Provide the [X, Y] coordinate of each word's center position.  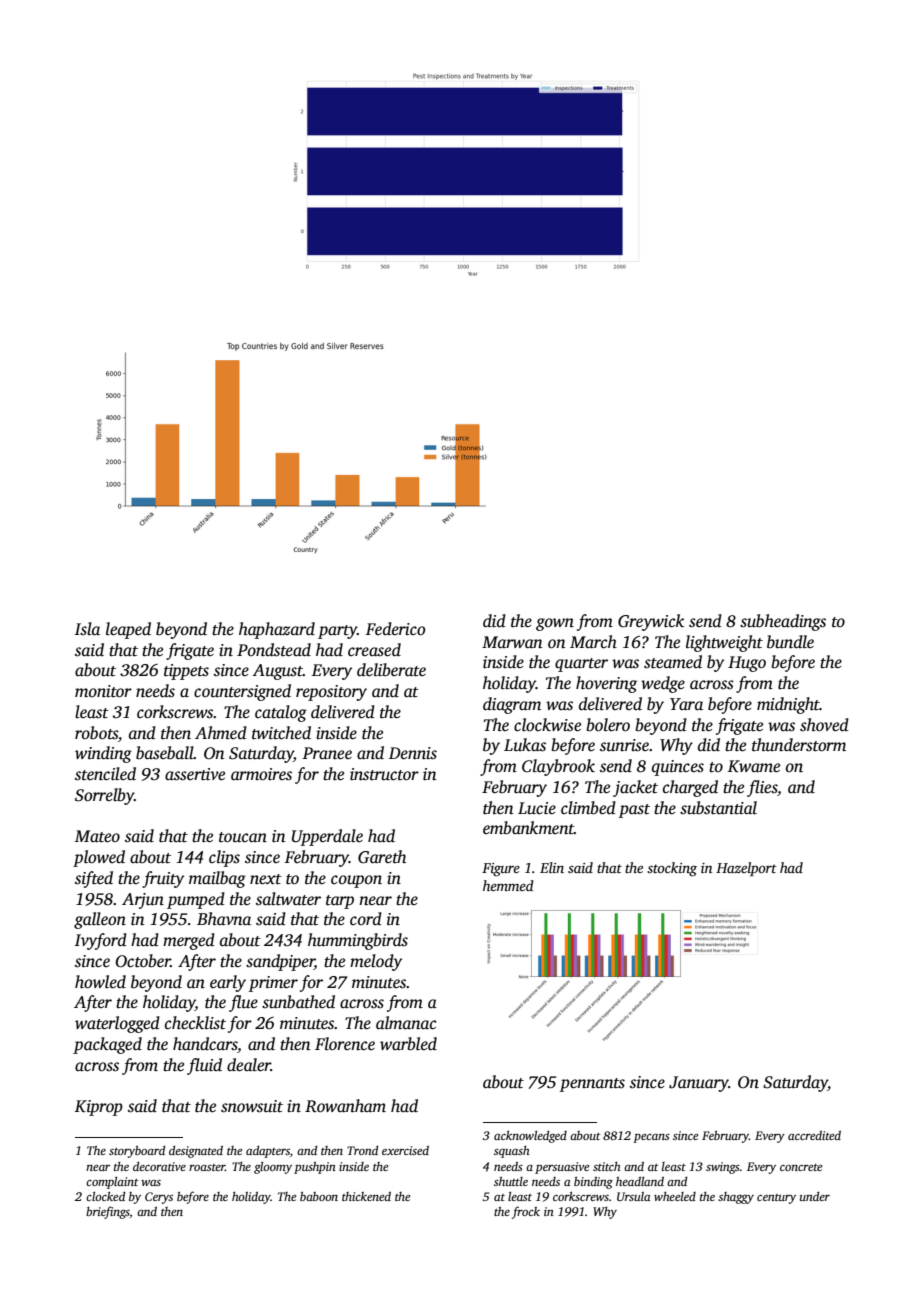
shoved [824, 725]
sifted [94, 879]
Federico [395, 629]
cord [366, 918]
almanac [406, 1023]
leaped [128, 630]
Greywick [651, 622]
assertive [195, 774]
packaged [107, 1045]
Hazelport [746, 869]
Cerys [159, 1198]
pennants [592, 1085]
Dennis [413, 753]
